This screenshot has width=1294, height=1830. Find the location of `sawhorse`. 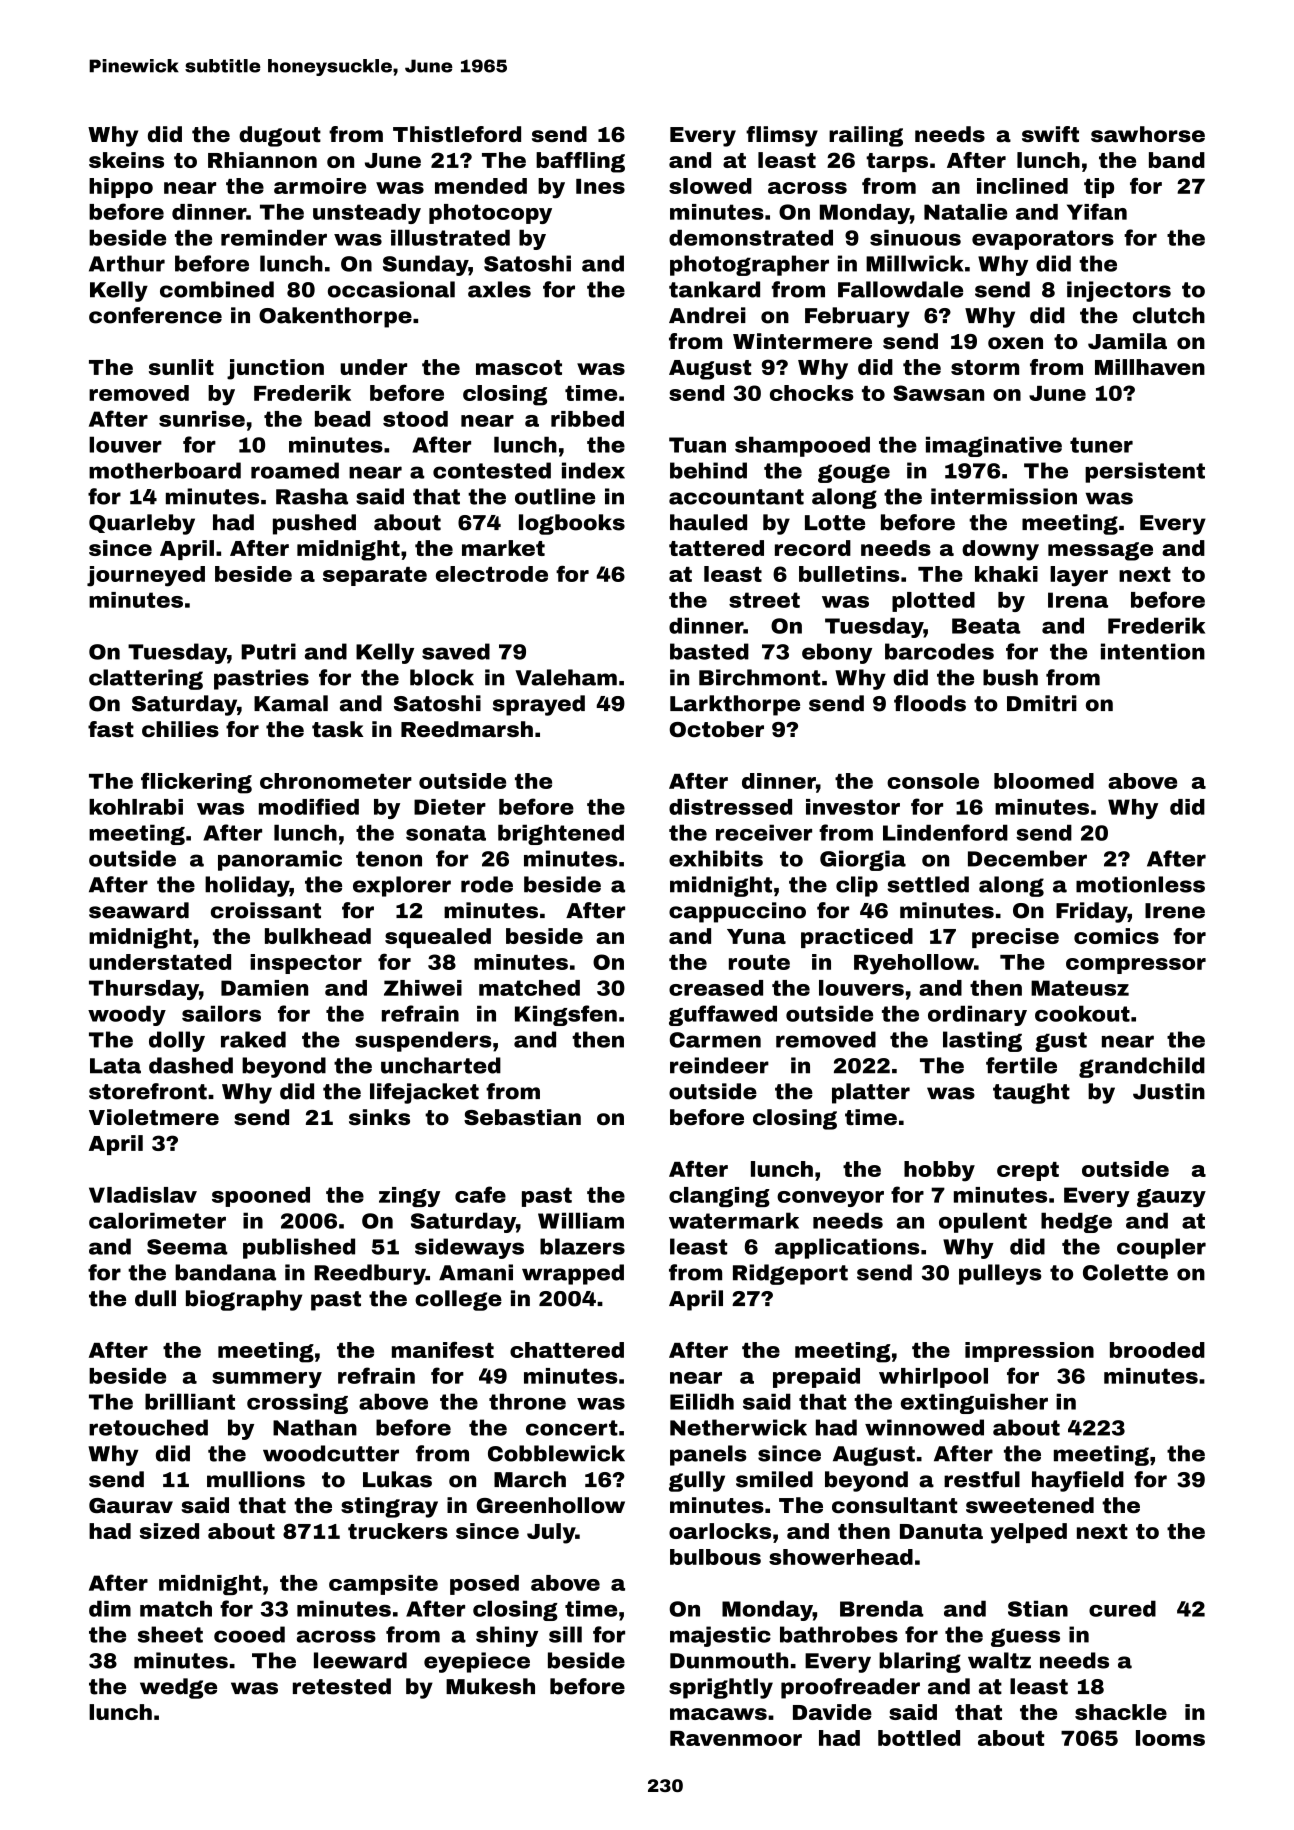

sawhorse is located at coordinates (1148, 134).
